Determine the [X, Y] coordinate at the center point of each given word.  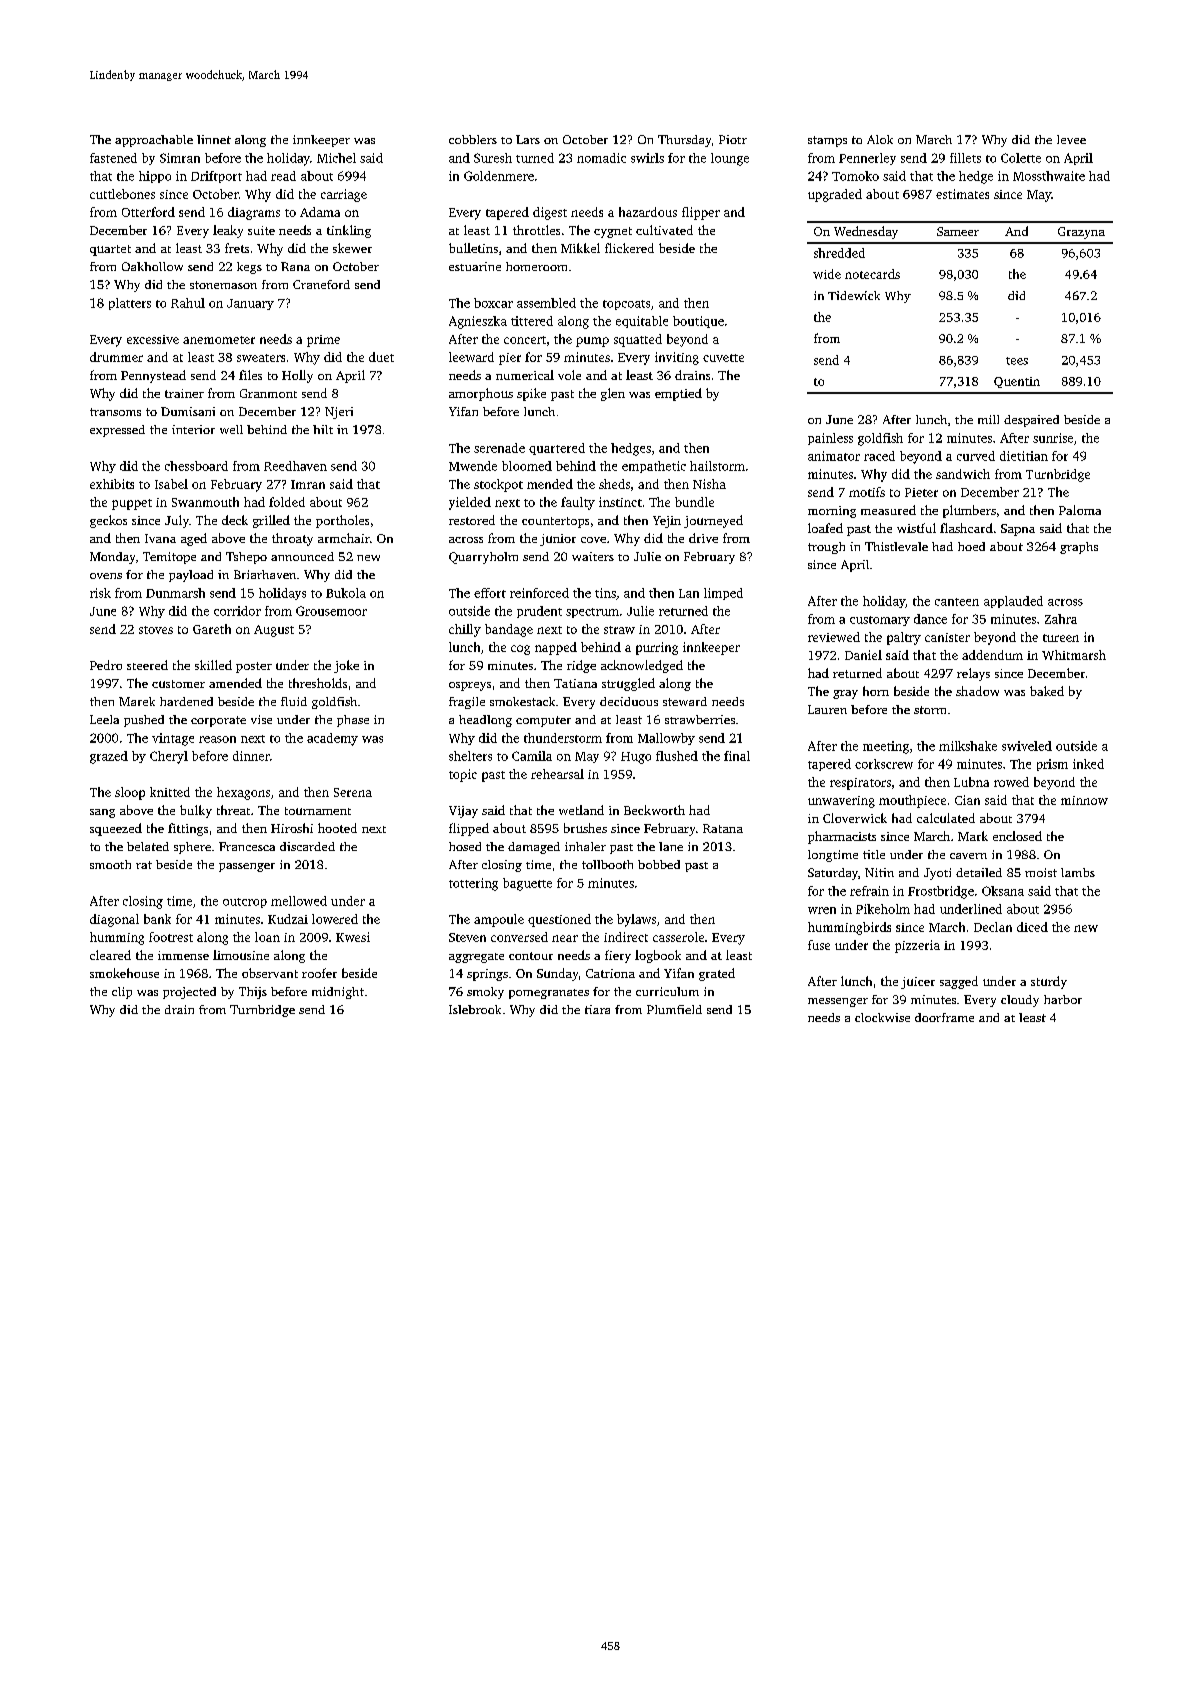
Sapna [1018, 530]
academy [332, 739]
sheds [614, 484]
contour [531, 956]
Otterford [148, 212]
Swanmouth [205, 502]
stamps [827, 141]
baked [1047, 691]
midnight [338, 993]
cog [520, 650]
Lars [528, 139]
